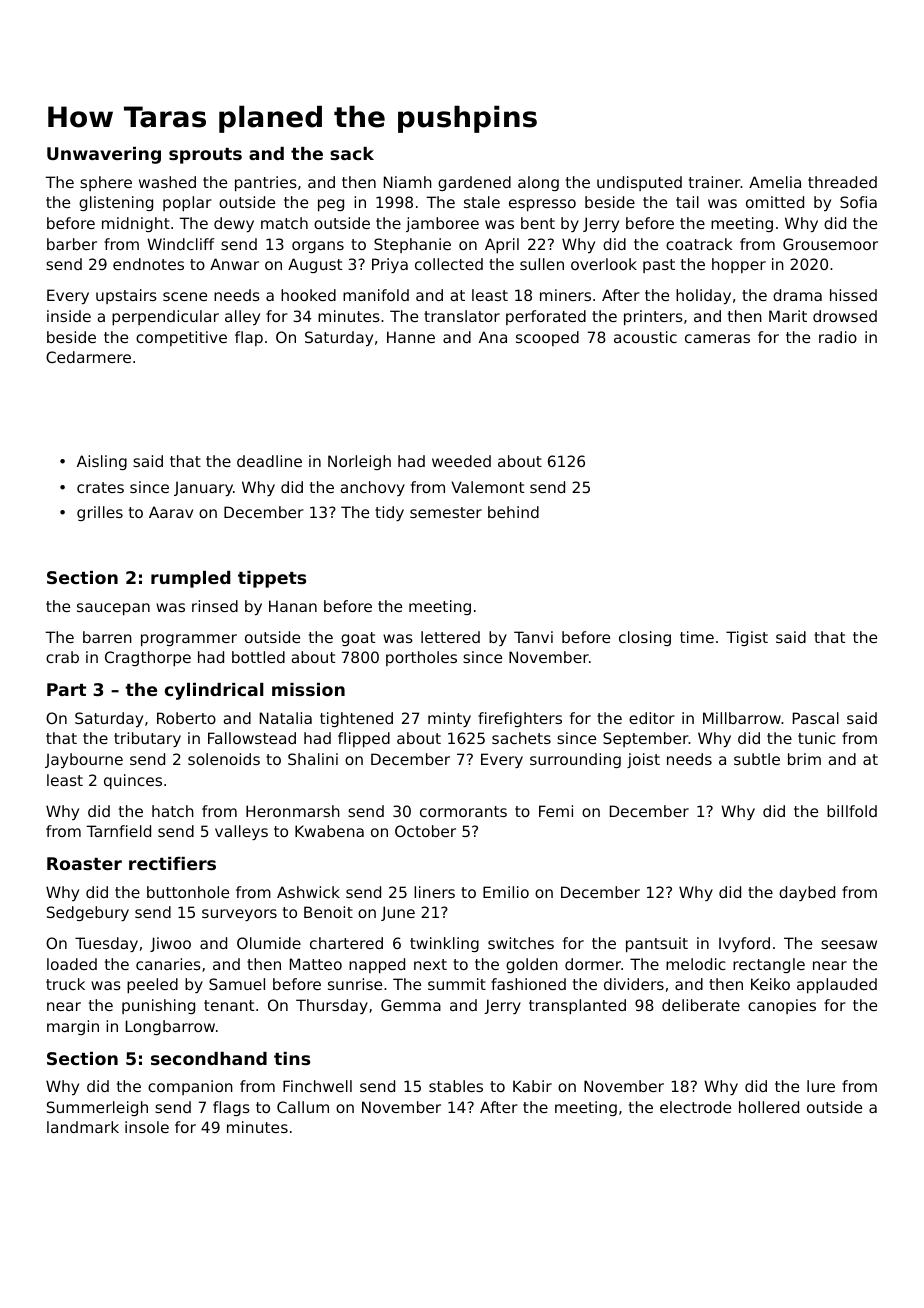 This screenshot has width=924, height=1308. I want to click on daybed, so click(807, 893).
